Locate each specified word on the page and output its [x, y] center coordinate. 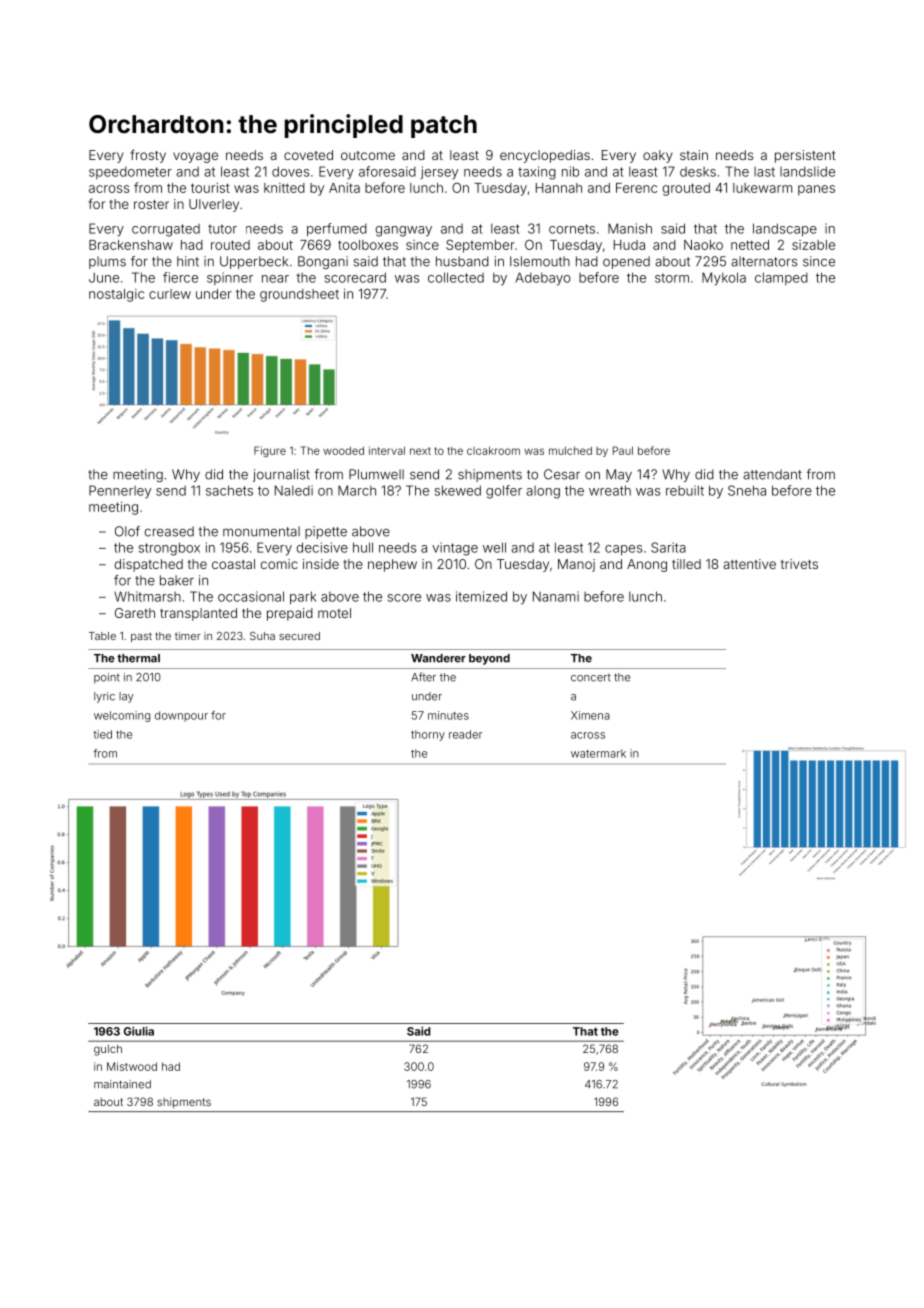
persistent [805, 156]
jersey [439, 172]
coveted [308, 155]
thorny [428, 735]
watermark [598, 753]
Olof [127, 531]
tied [102, 734]
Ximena [590, 715]
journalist [281, 475]
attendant [772, 474]
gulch [108, 1050]
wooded [343, 450]
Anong [647, 565]
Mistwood [132, 1066]
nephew [392, 565]
